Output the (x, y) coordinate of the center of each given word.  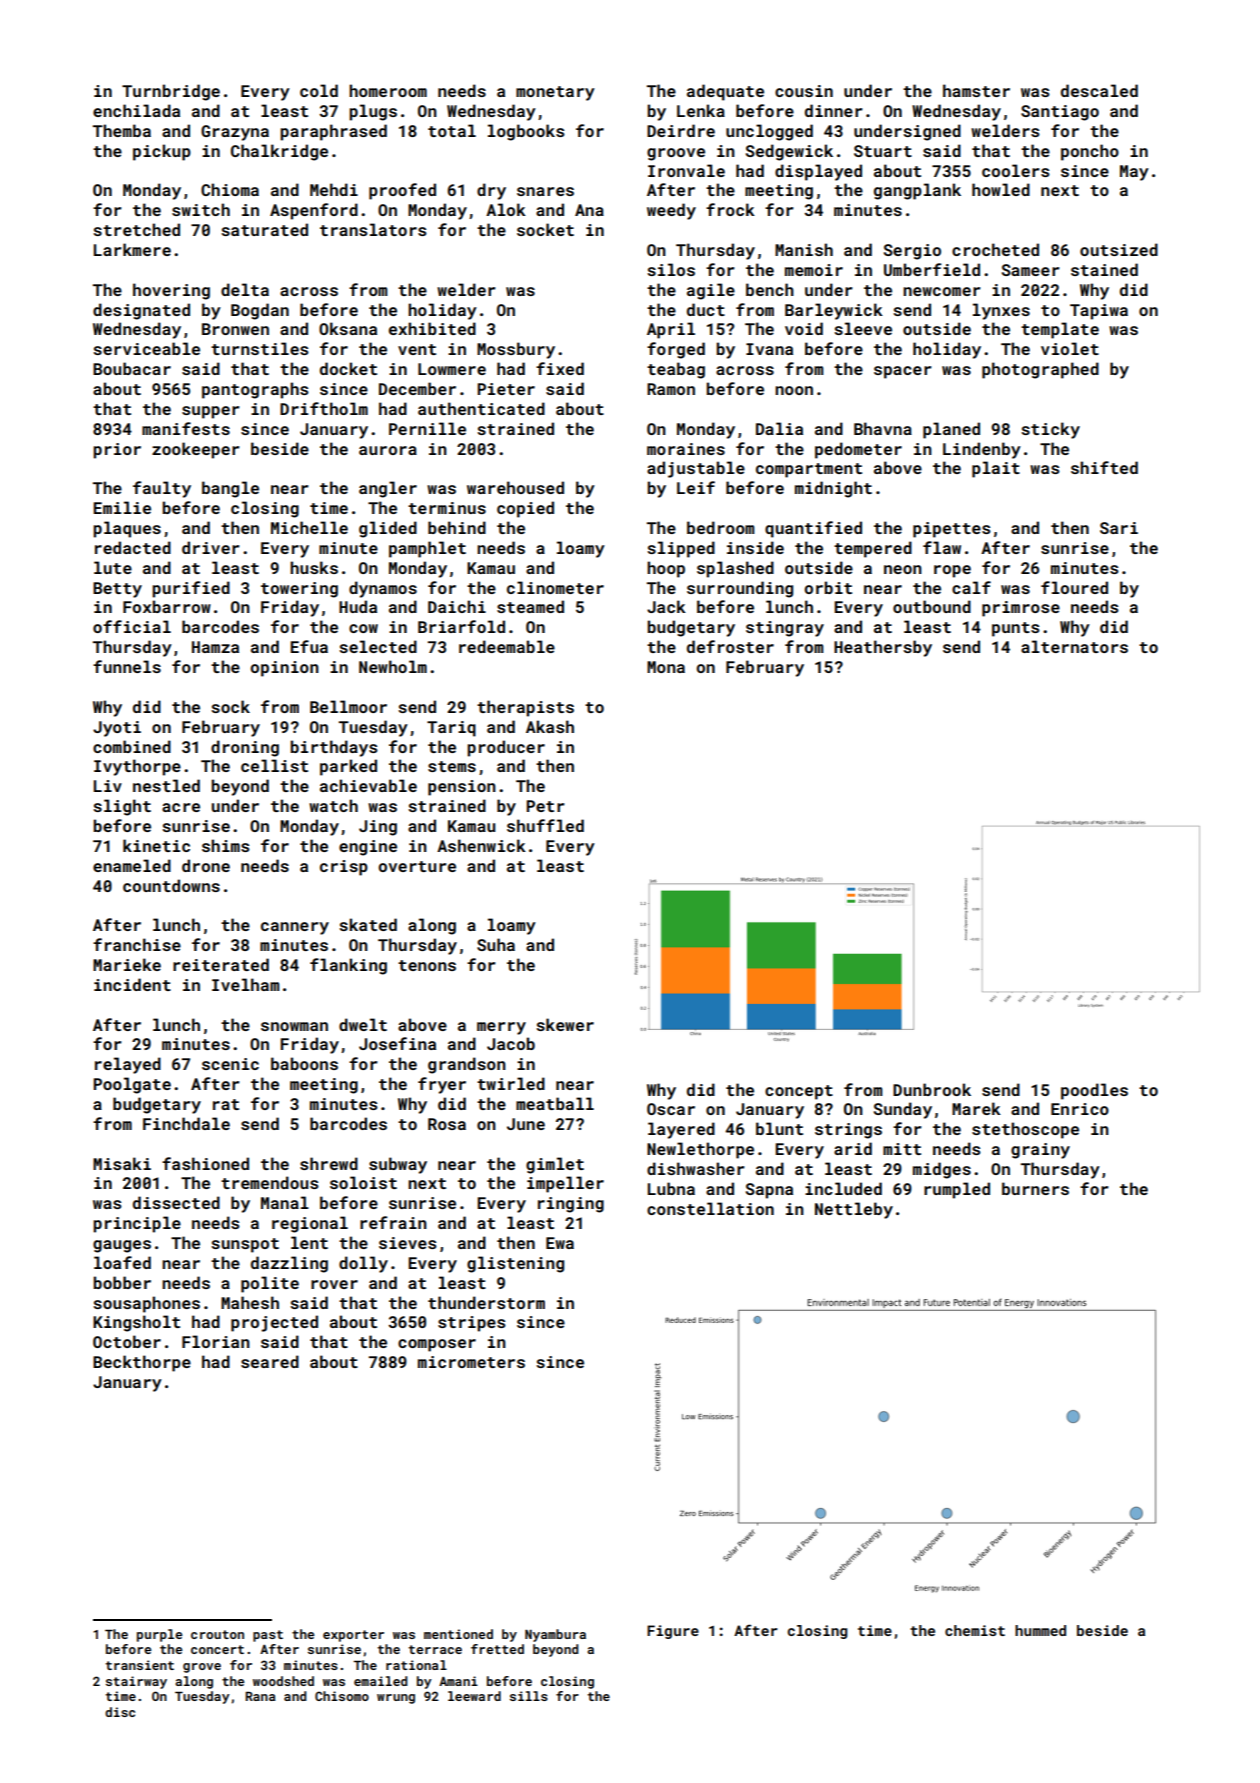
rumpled (957, 1190)
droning (245, 748)
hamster (976, 90)
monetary (555, 93)
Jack (666, 606)
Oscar (671, 1109)
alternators (1074, 646)
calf (971, 587)
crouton (217, 1634)
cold (319, 90)
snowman (294, 1026)
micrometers (471, 1362)
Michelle (309, 527)
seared (270, 1361)
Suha (496, 944)
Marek (976, 1108)
